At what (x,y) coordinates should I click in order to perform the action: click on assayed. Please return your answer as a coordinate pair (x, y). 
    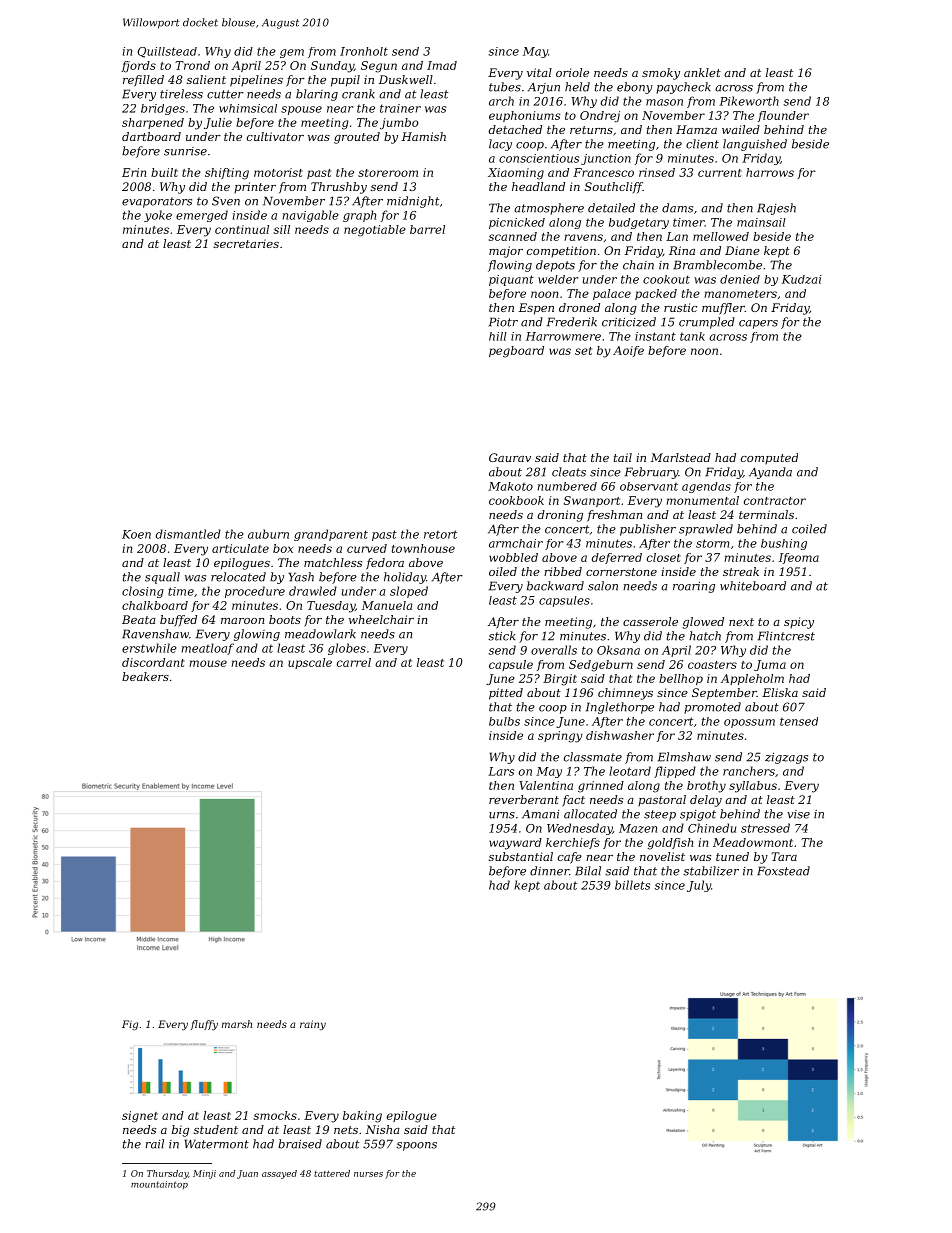
    Looking at the image, I should click on (279, 1174).
